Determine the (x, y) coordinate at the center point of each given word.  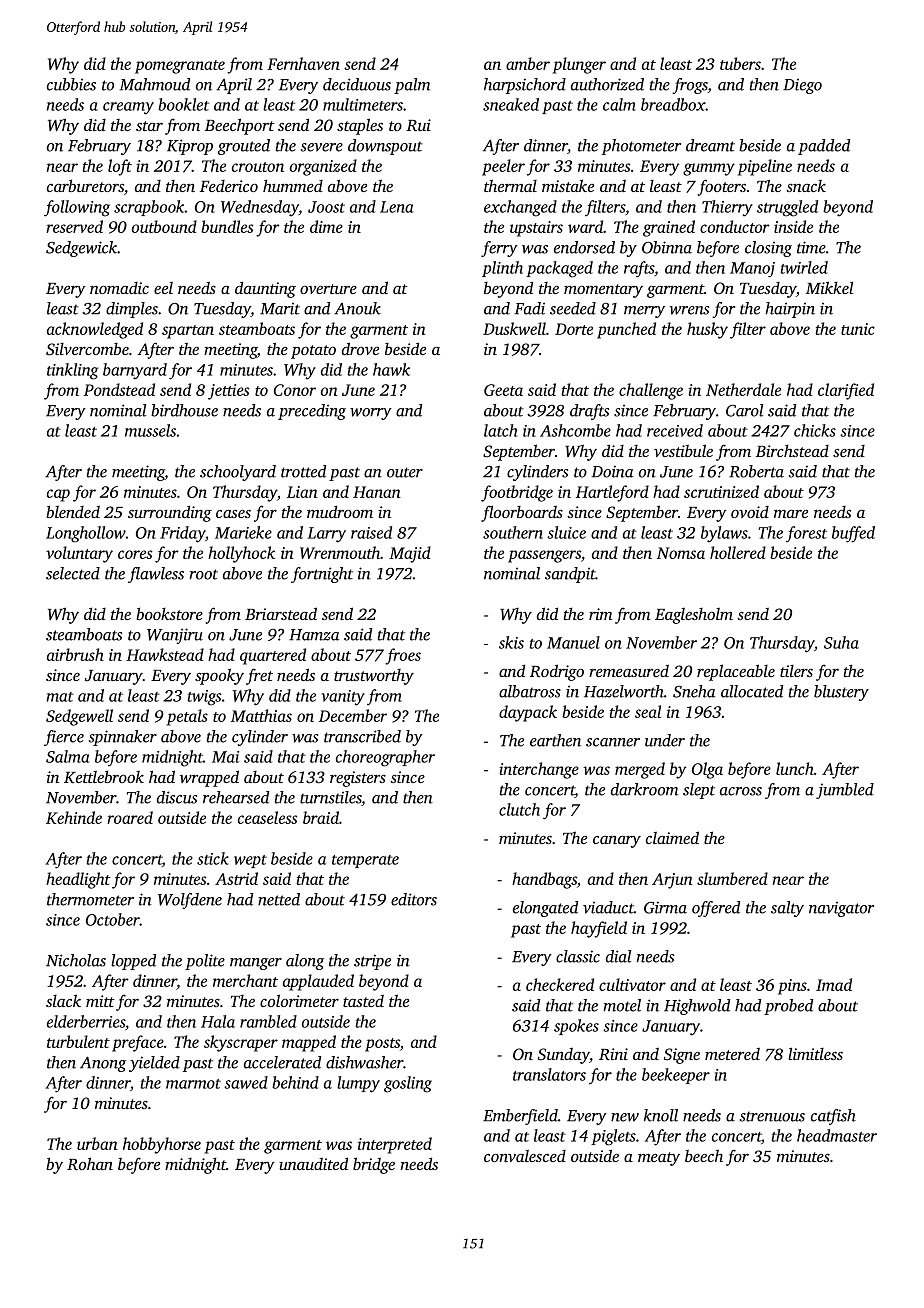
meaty (659, 1159)
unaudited (313, 1163)
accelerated (282, 1062)
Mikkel (830, 287)
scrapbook (149, 208)
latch (501, 430)
